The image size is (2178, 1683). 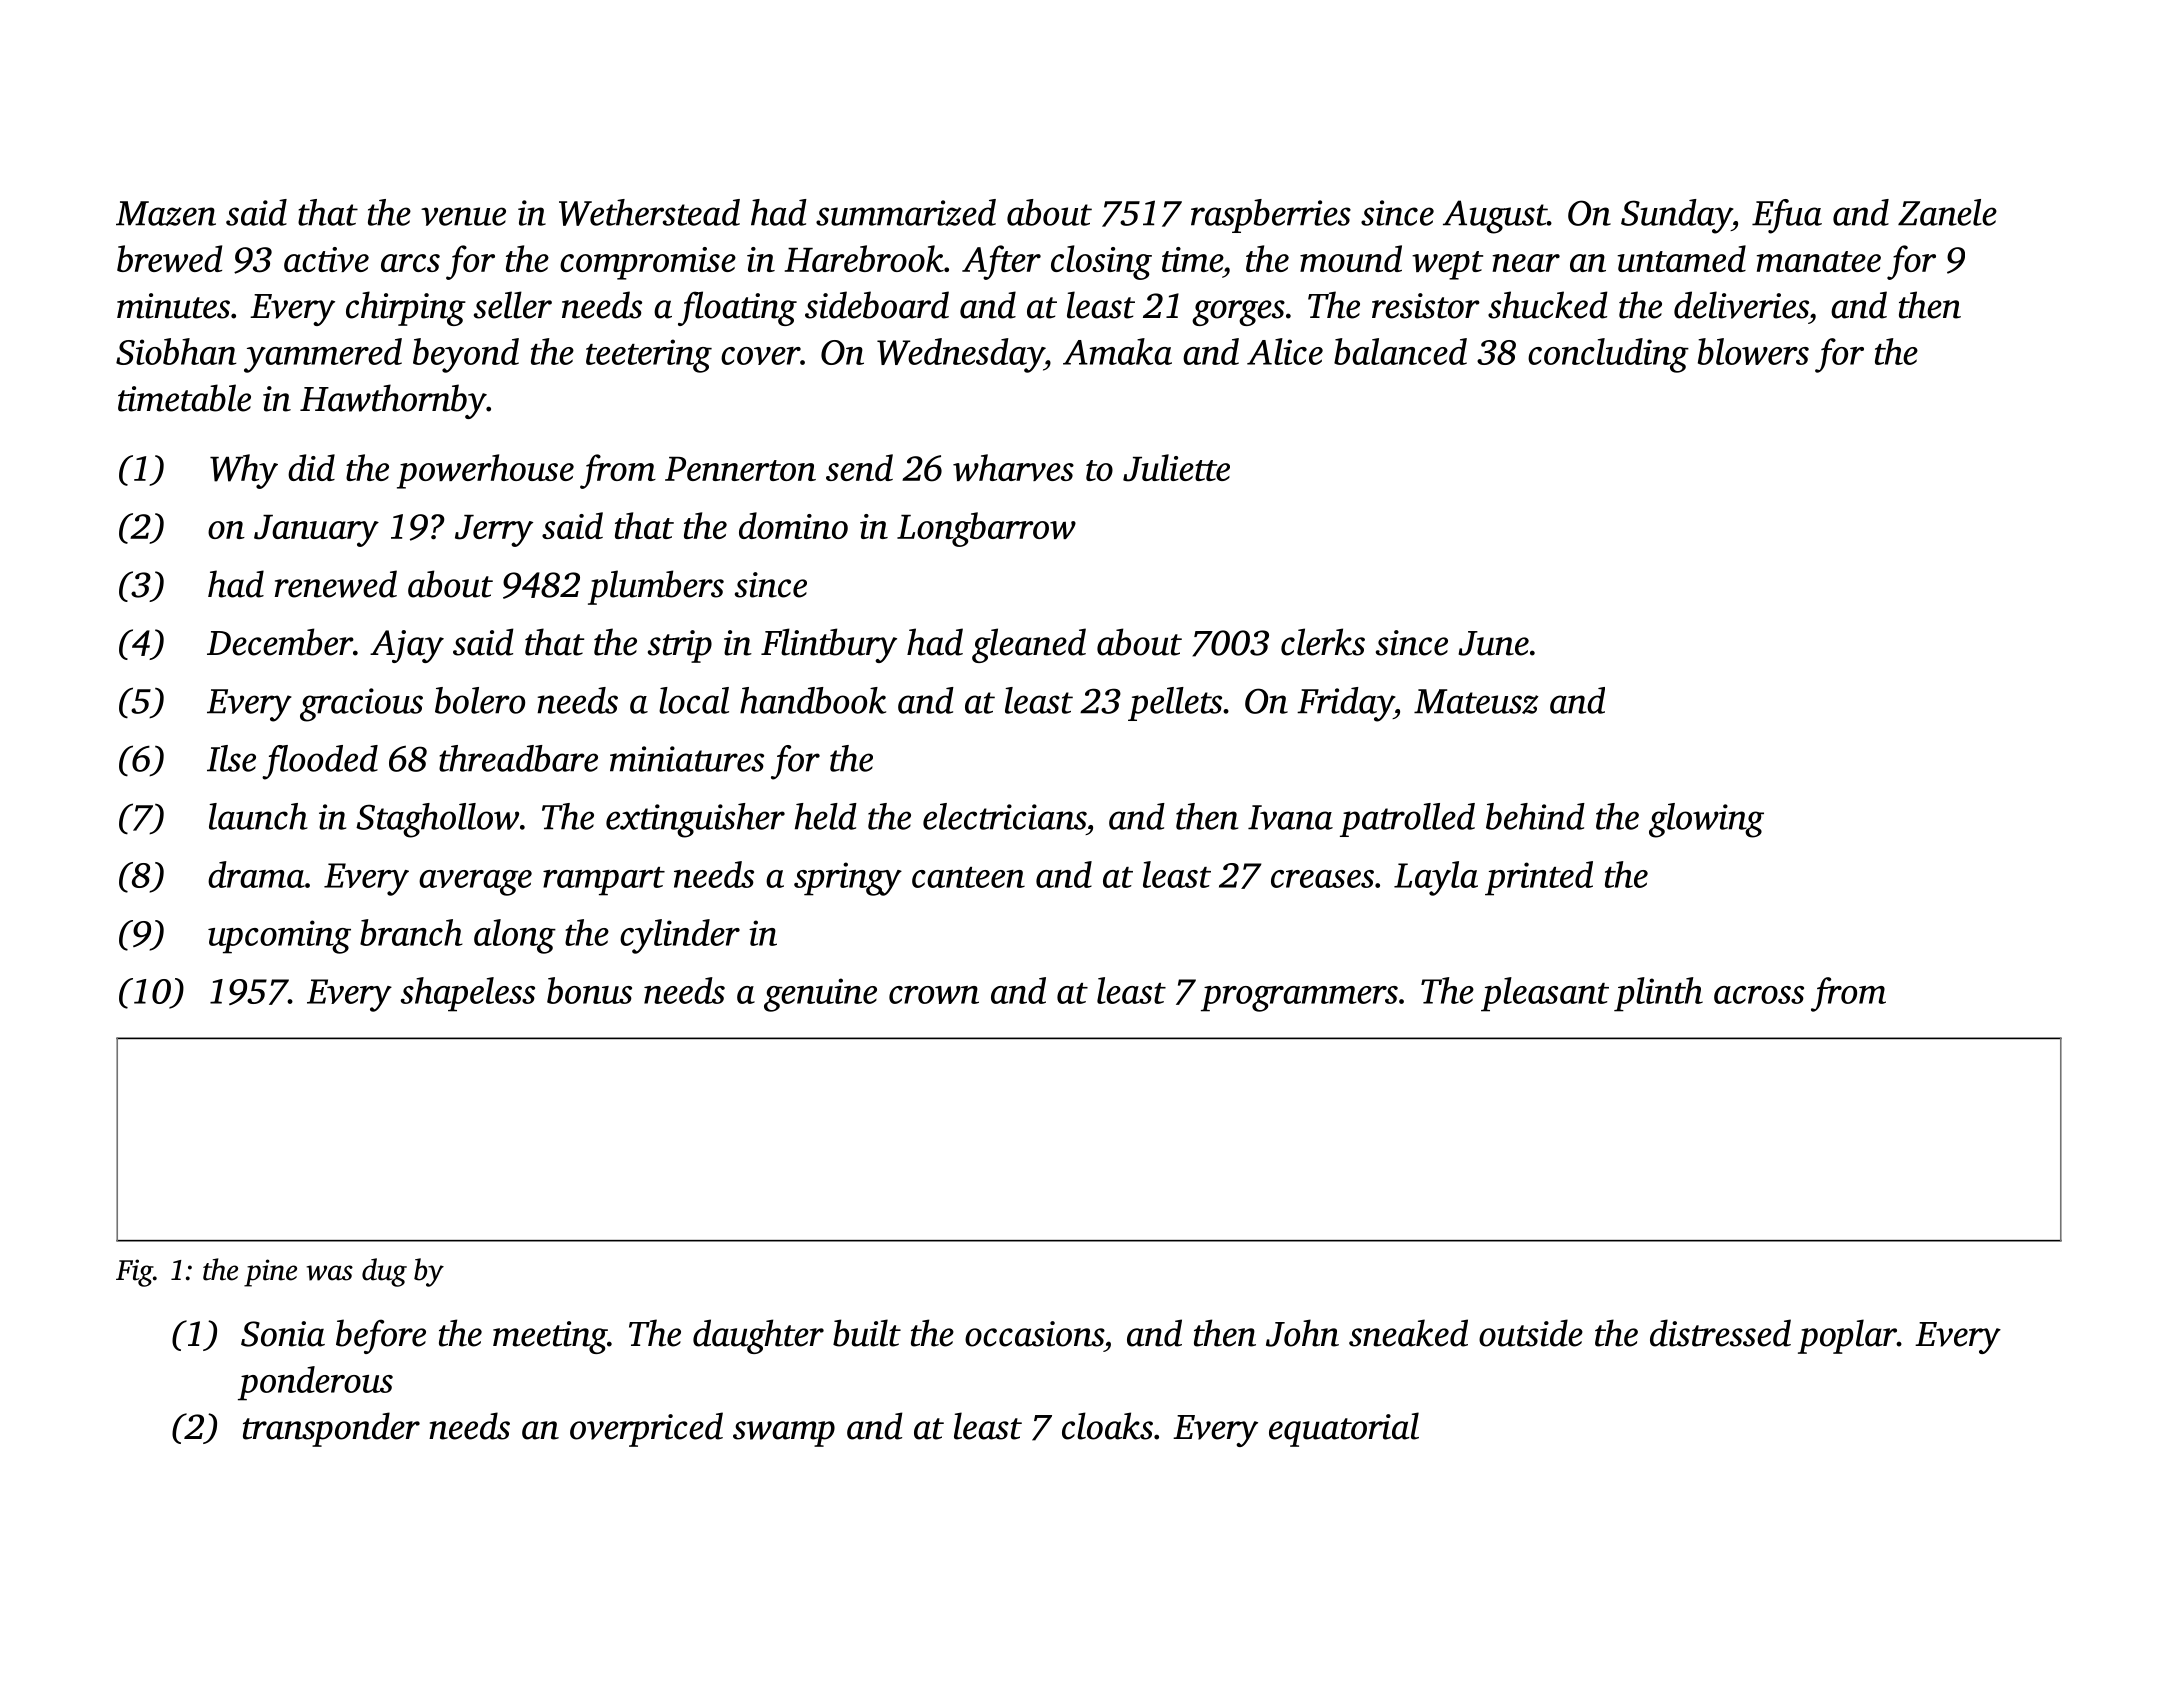 I want to click on mound, so click(x=1351, y=258).
